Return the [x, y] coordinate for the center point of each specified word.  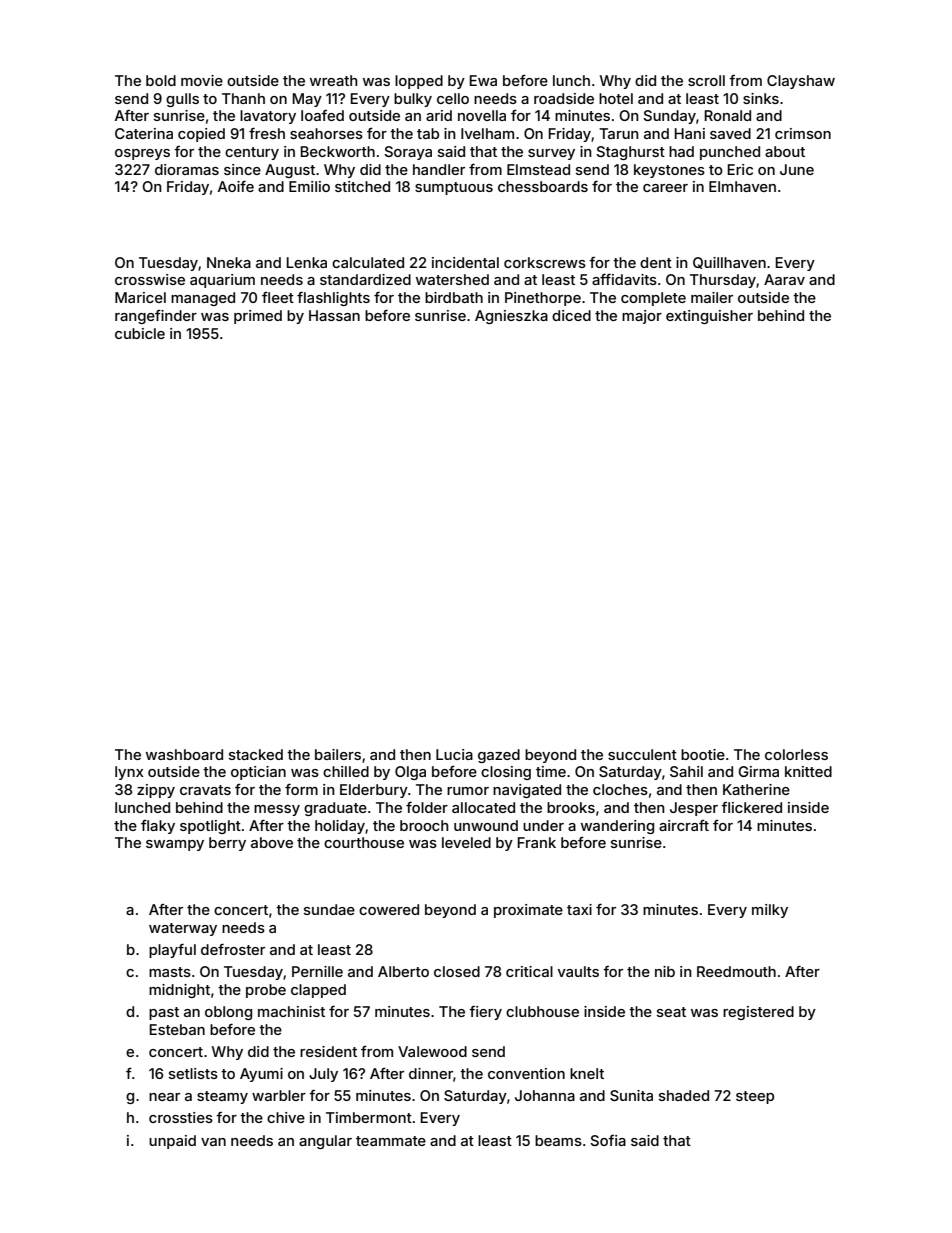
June [797, 169]
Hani [690, 133]
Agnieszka [511, 317]
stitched [362, 186]
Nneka [229, 262]
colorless [796, 754]
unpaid [172, 1142]
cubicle [140, 333]
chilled [346, 771]
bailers [338, 754]
